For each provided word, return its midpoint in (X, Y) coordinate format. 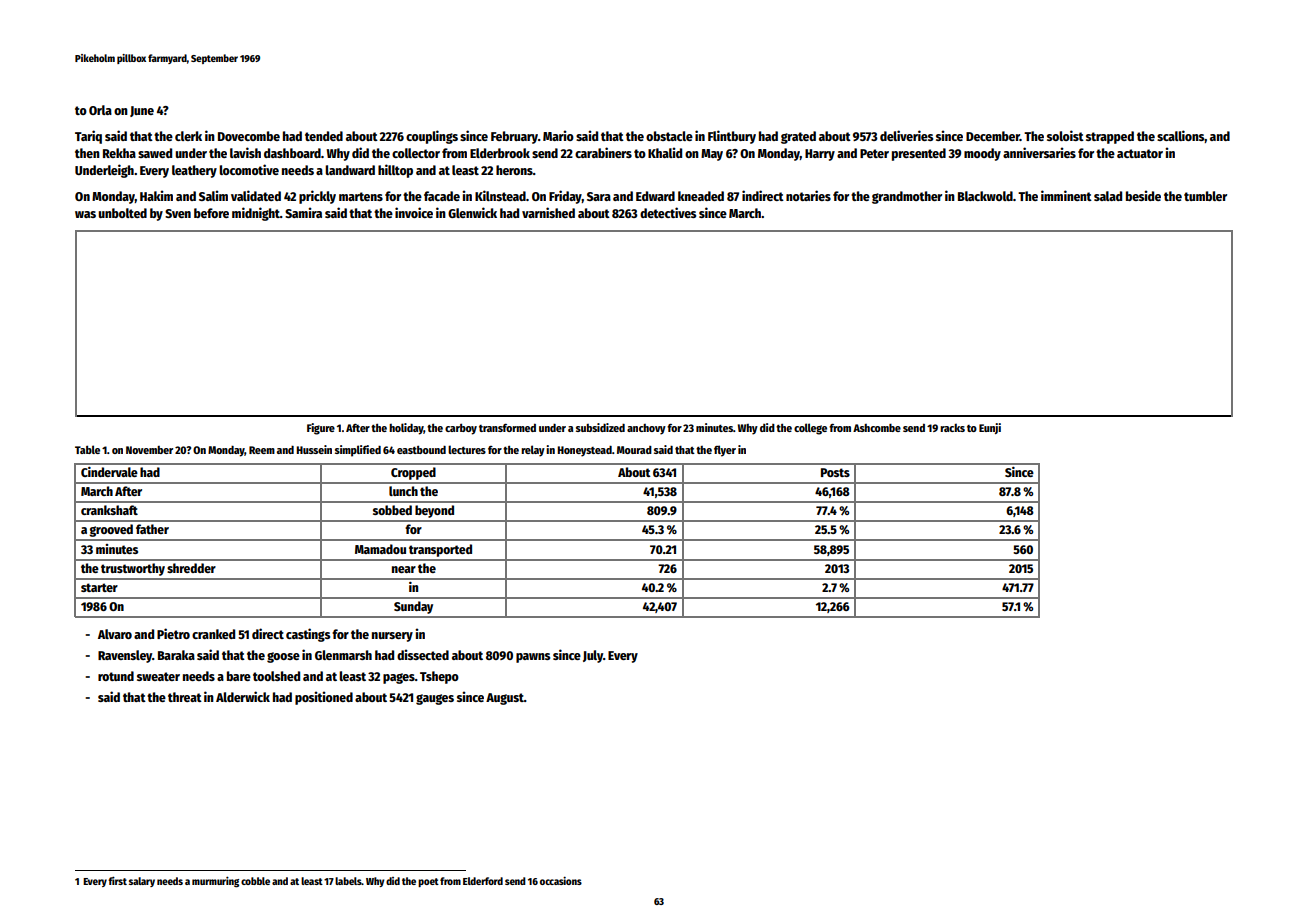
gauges (435, 699)
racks (952, 428)
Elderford (483, 881)
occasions (561, 880)
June (142, 111)
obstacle (669, 136)
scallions (1181, 136)
